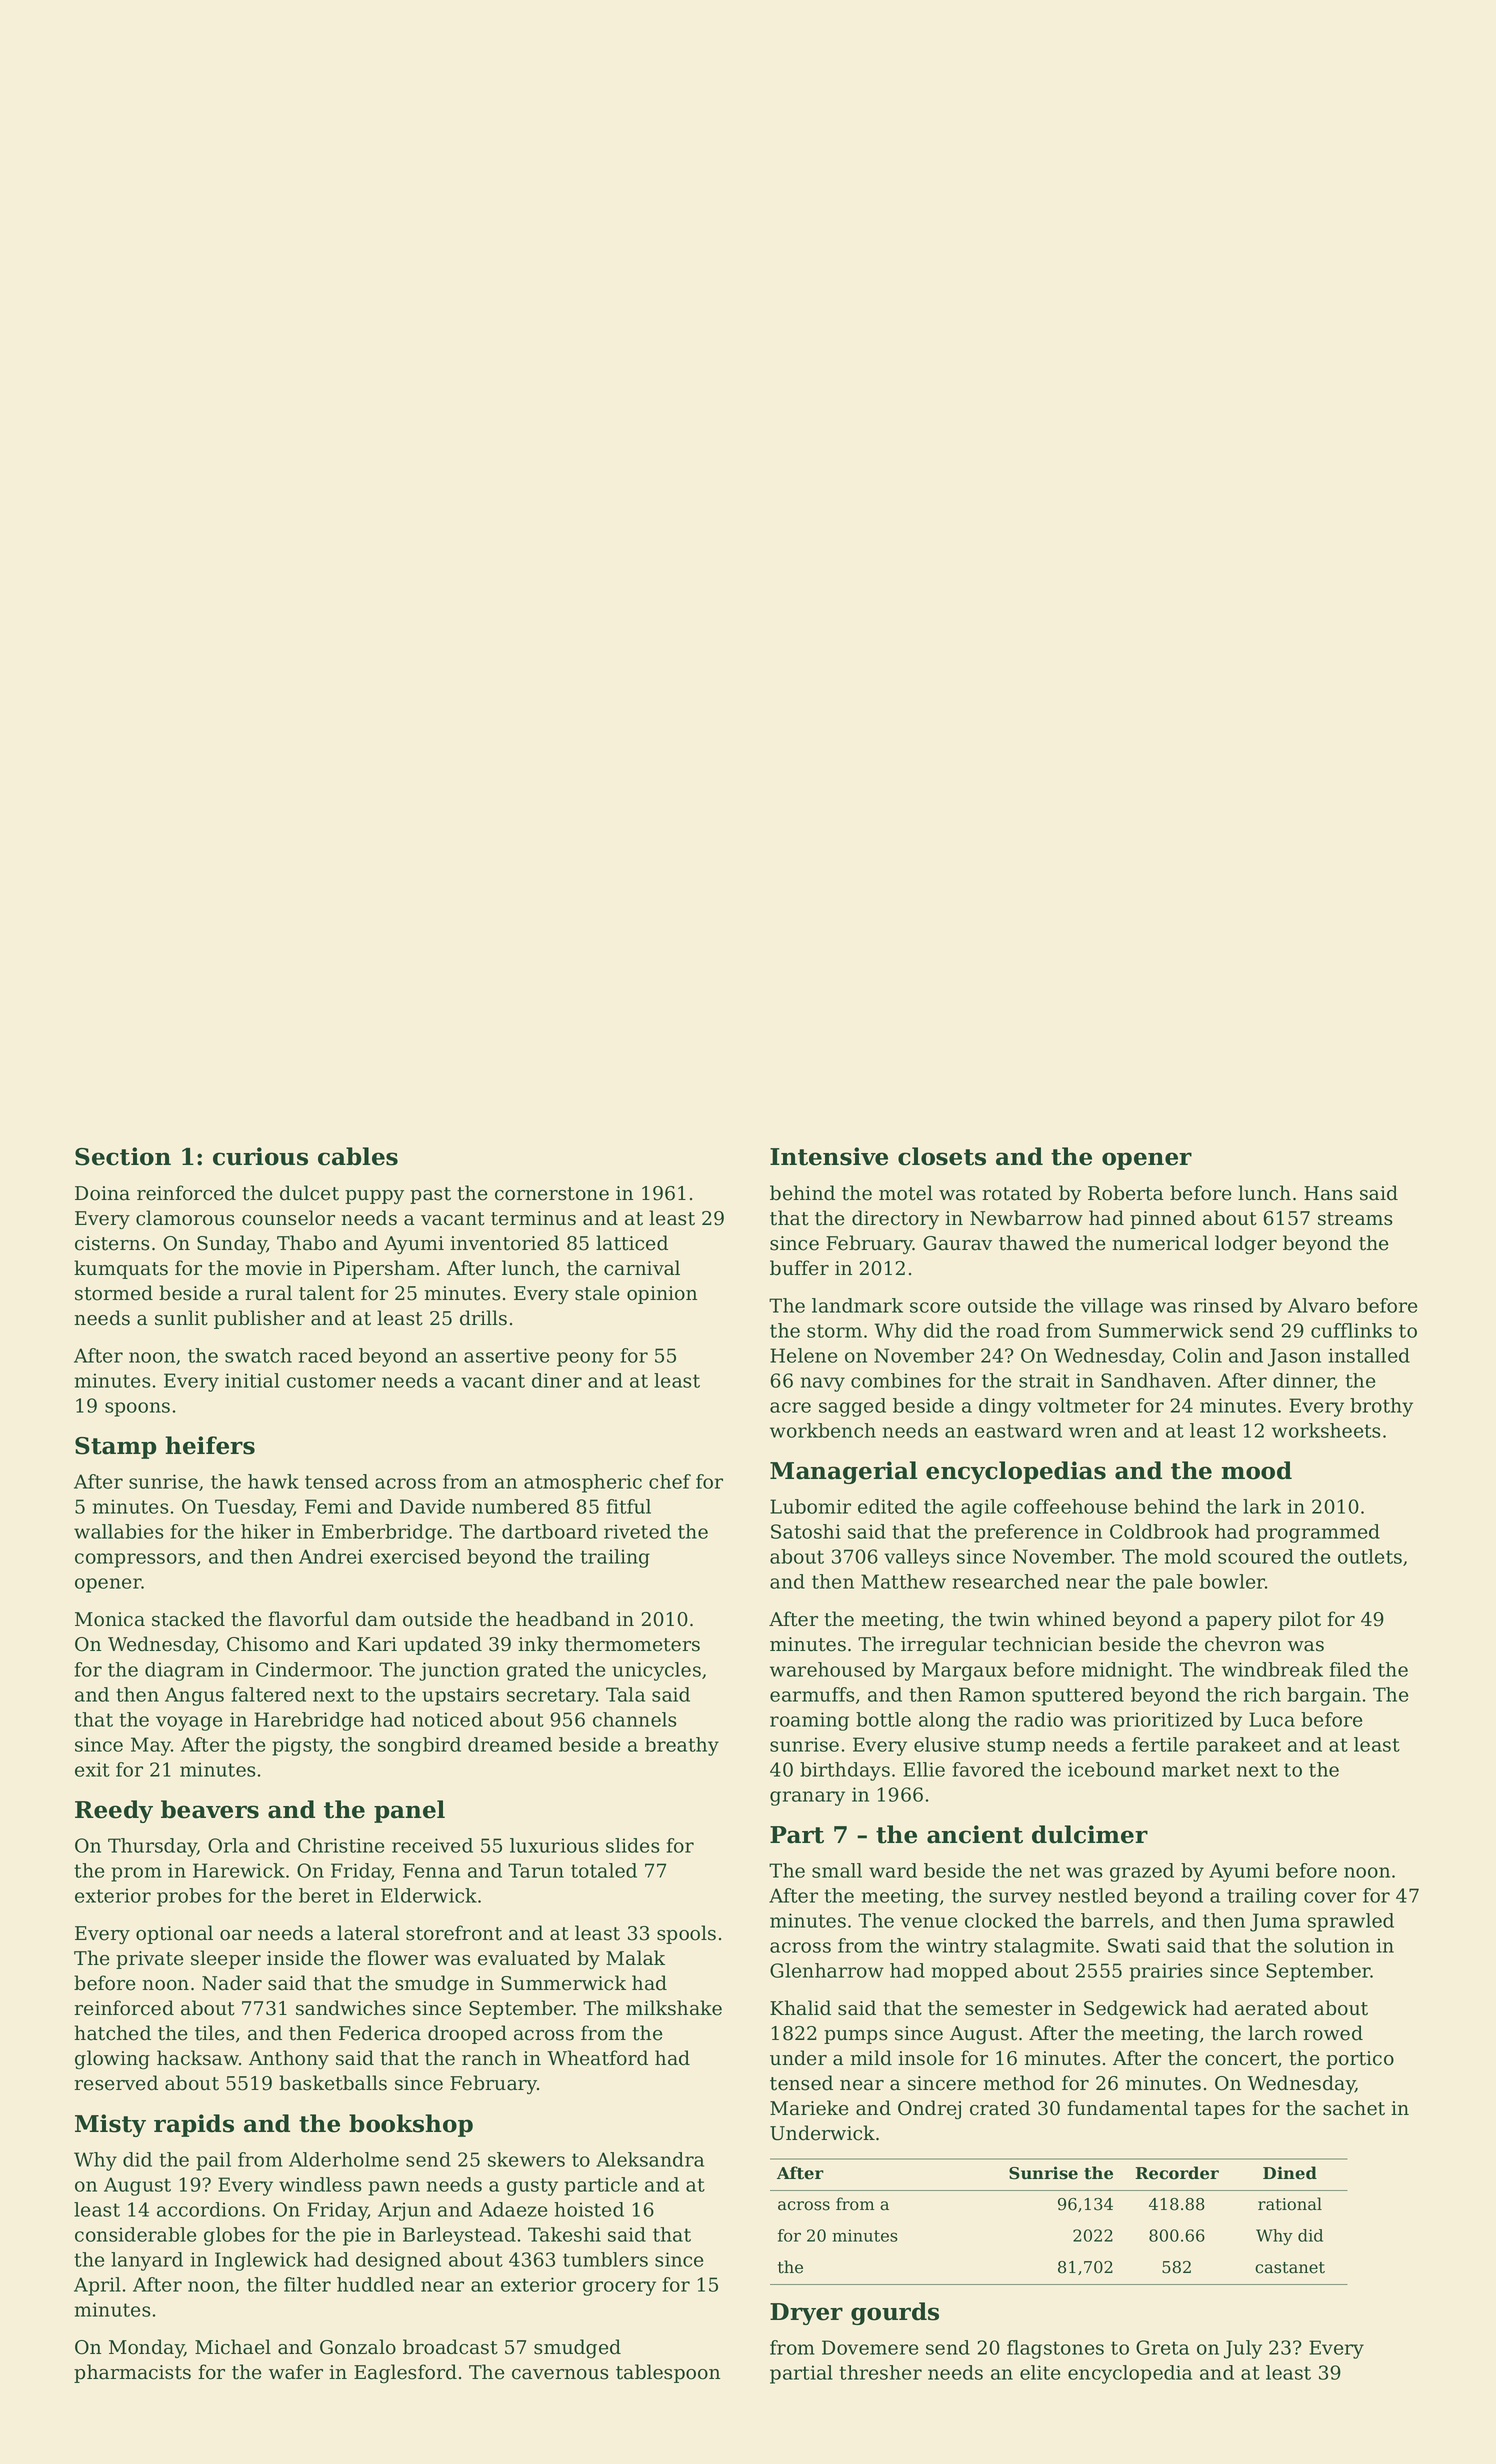 Image resolution: width=1496 pixels, height=2464 pixels. What do you see at coordinates (552, 1194) in the screenshot?
I see `cornerstone` at bounding box center [552, 1194].
